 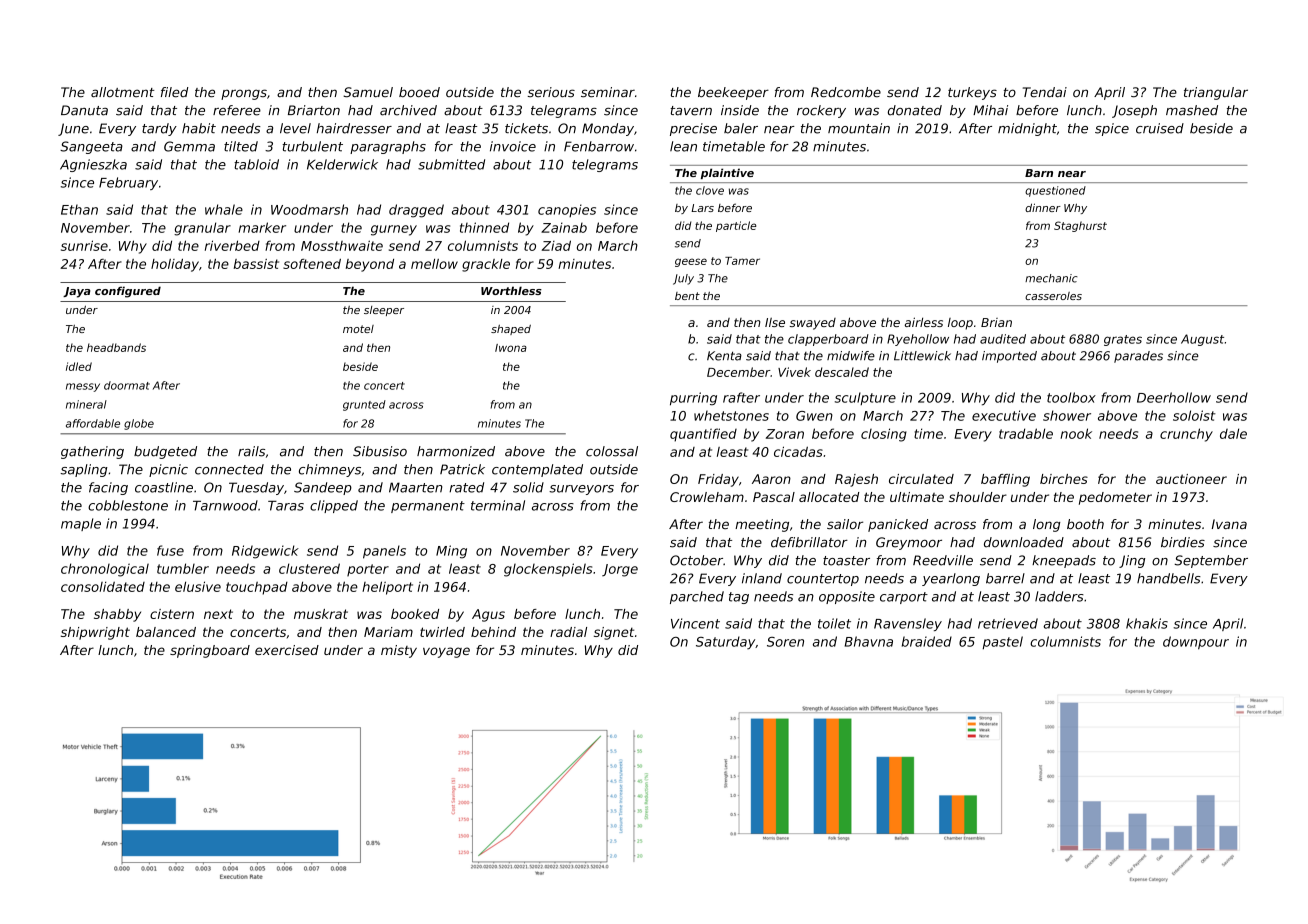 What do you see at coordinates (358, 329) in the screenshot?
I see `motel` at bounding box center [358, 329].
